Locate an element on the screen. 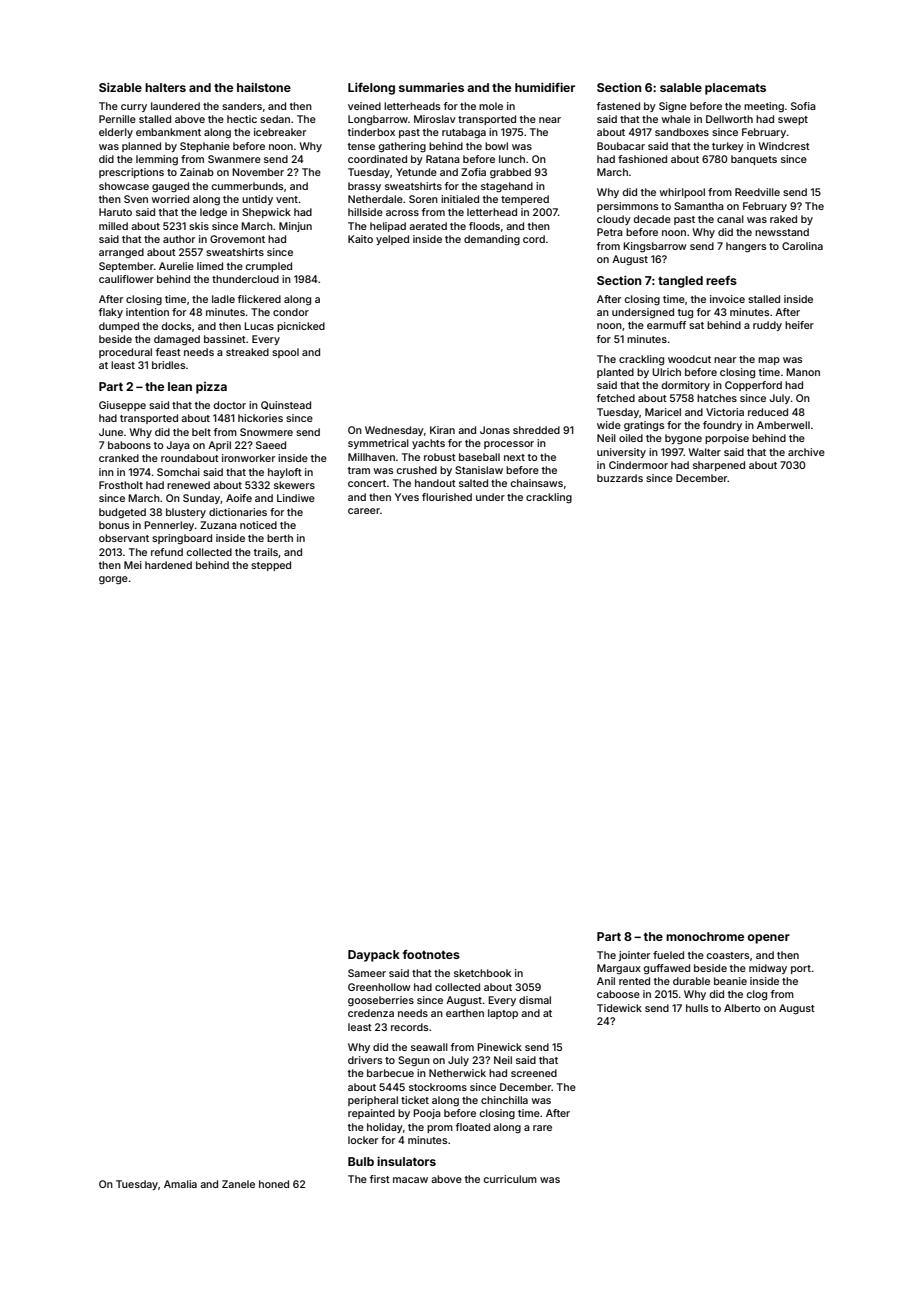 The image size is (924, 1308). Lifelong is located at coordinates (371, 88).
